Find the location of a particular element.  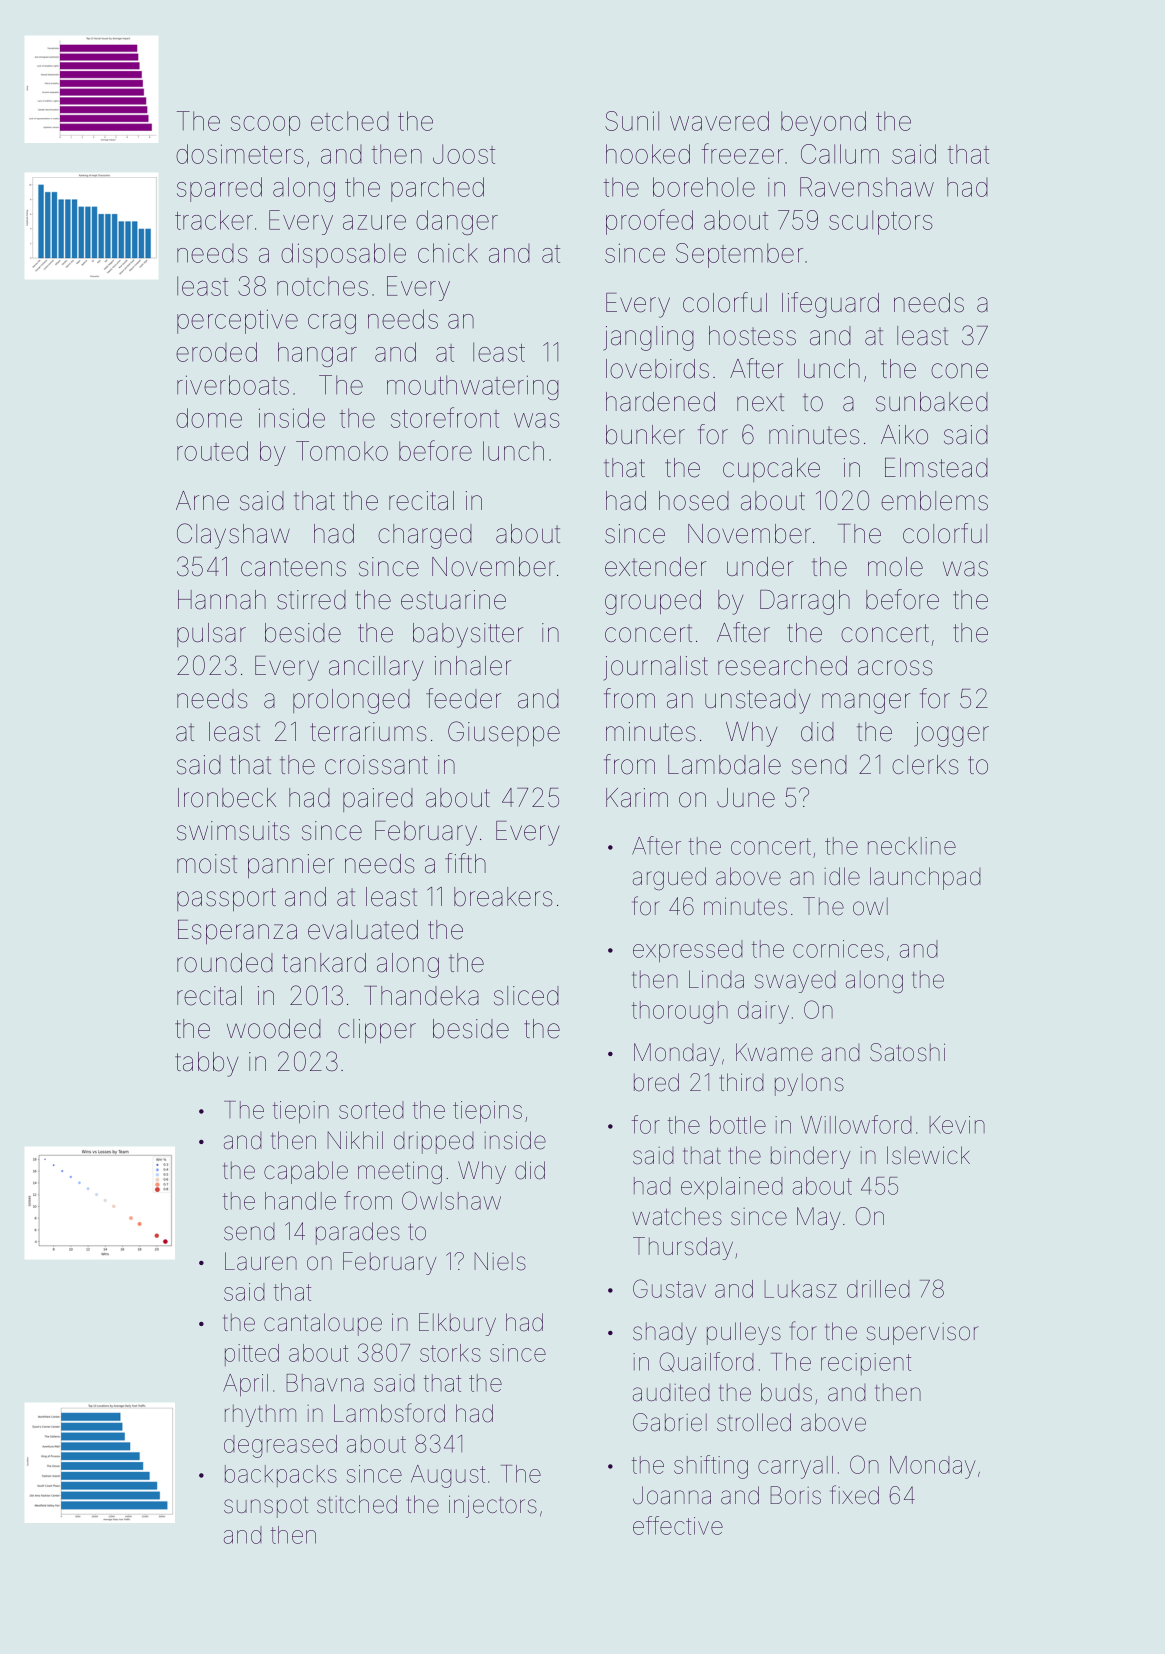

Lauren is located at coordinates (261, 1261).
